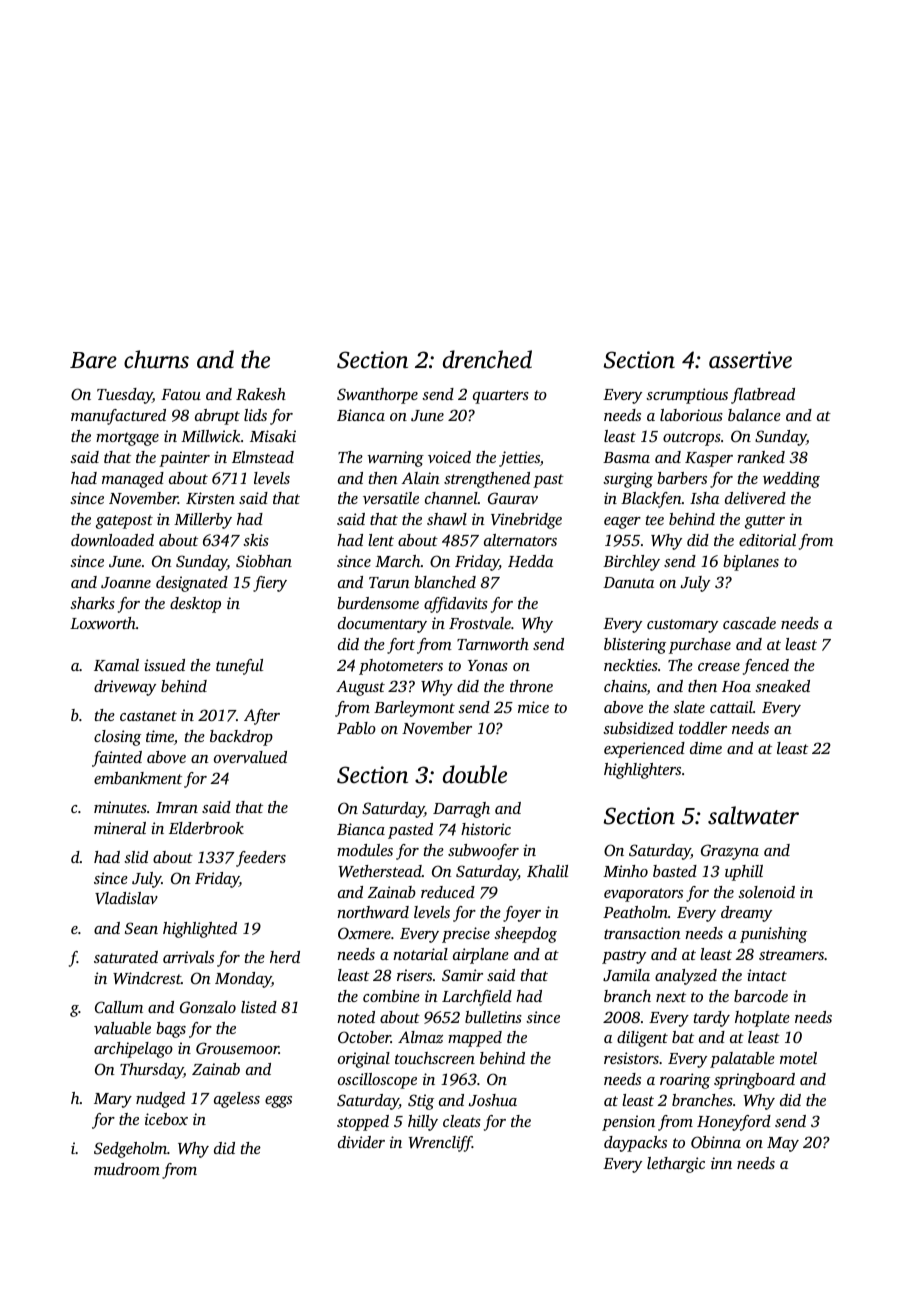 This image has height=1316, width=908. I want to click on driveway, so click(125, 688).
